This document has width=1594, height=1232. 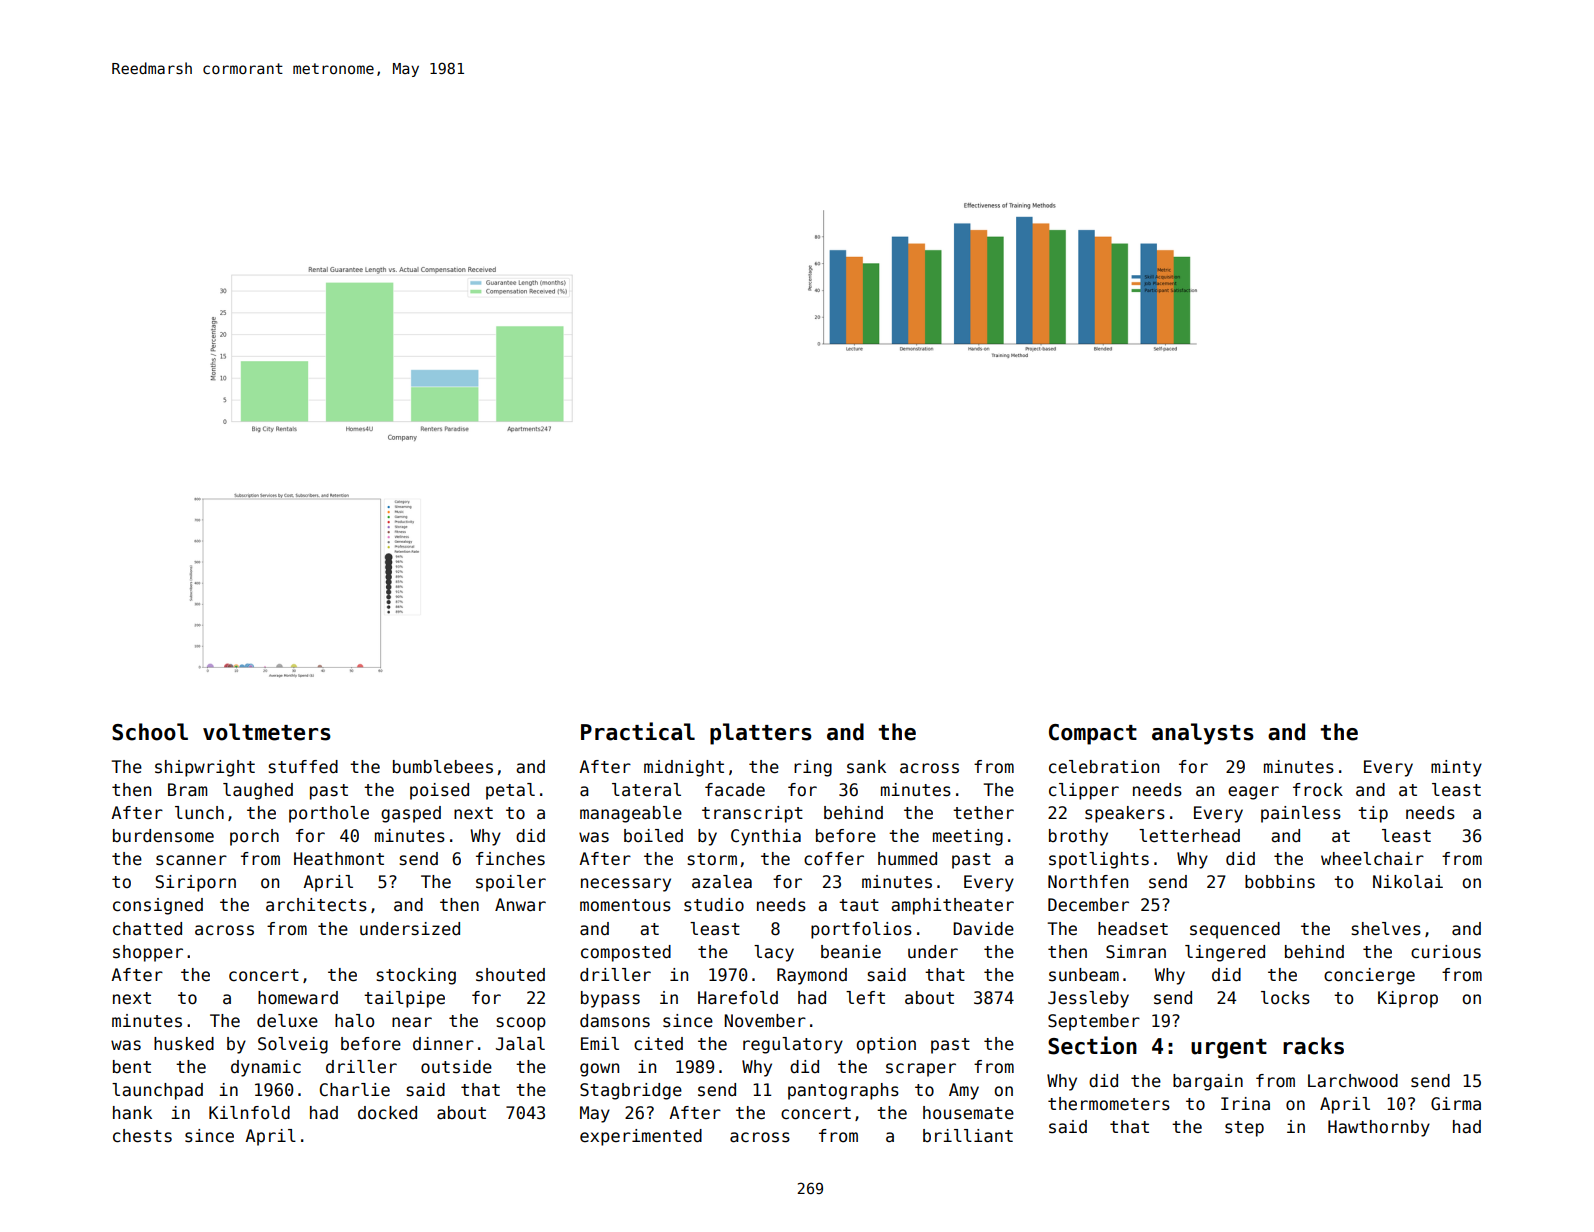 I want to click on analysts, so click(x=1203, y=734).
